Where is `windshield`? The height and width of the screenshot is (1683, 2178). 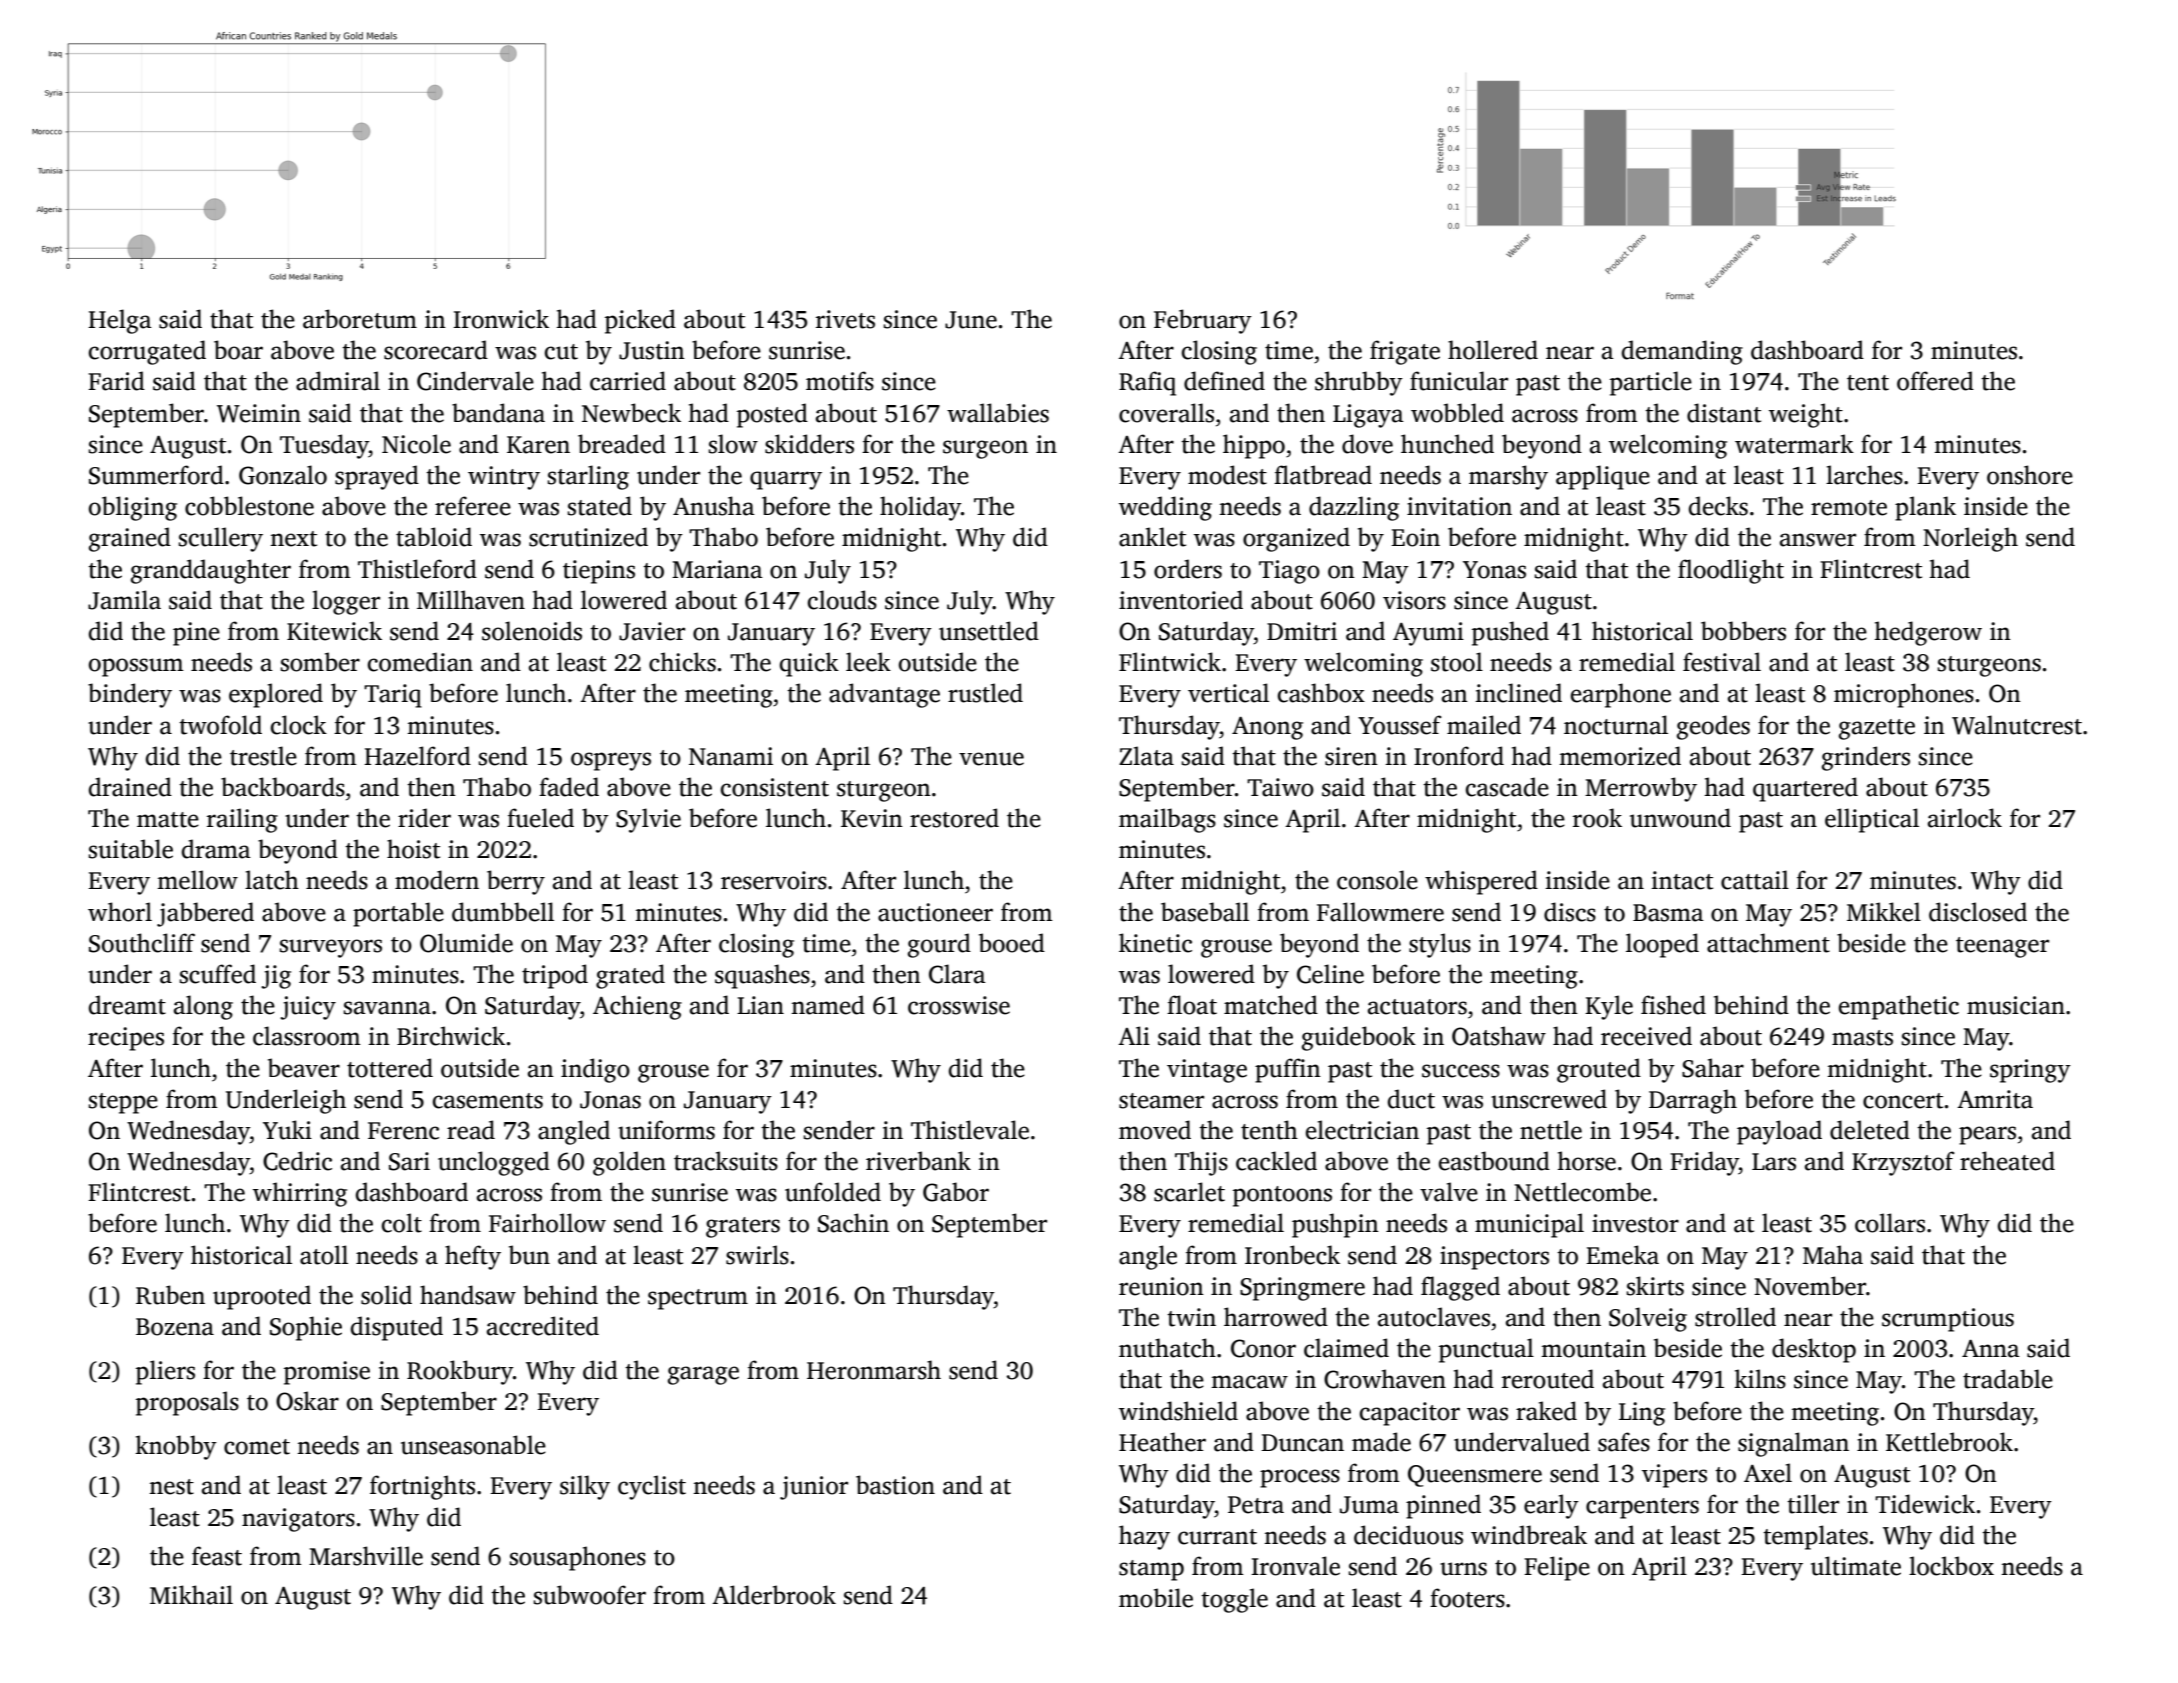 windshield is located at coordinates (1178, 1411).
